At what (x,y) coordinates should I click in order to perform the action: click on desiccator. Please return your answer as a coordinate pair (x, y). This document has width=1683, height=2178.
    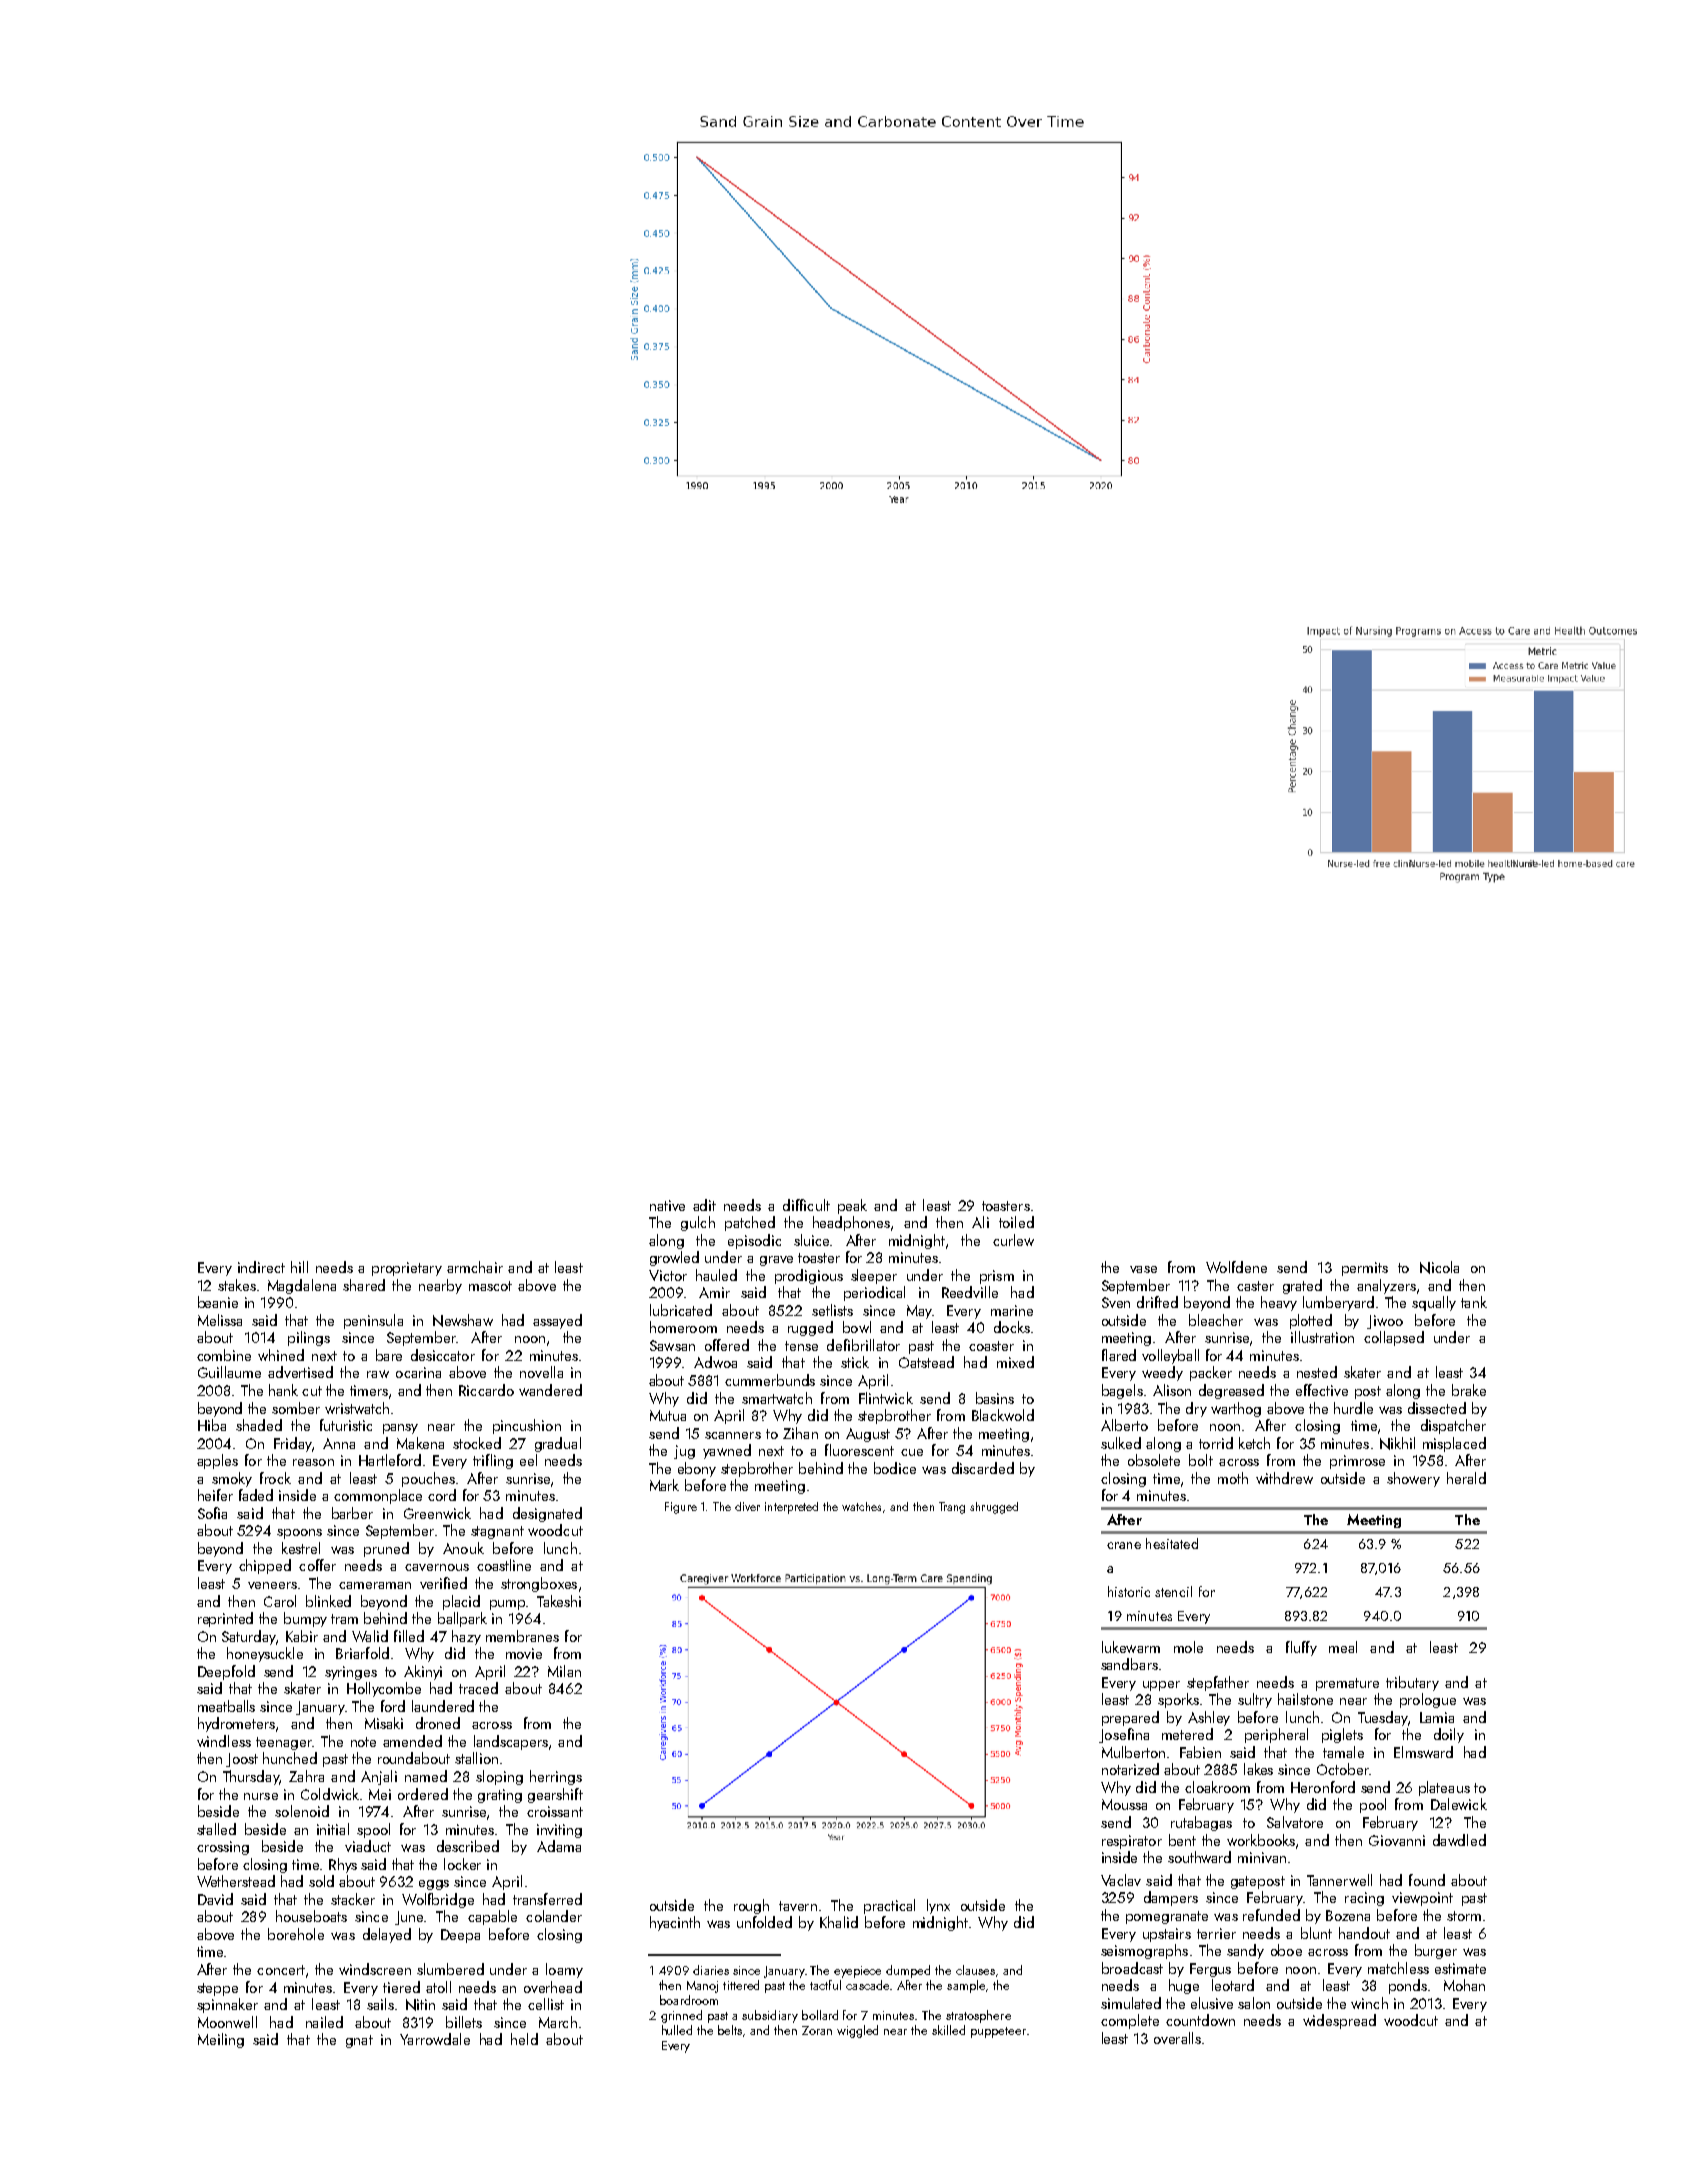
    Looking at the image, I should click on (443, 1355).
